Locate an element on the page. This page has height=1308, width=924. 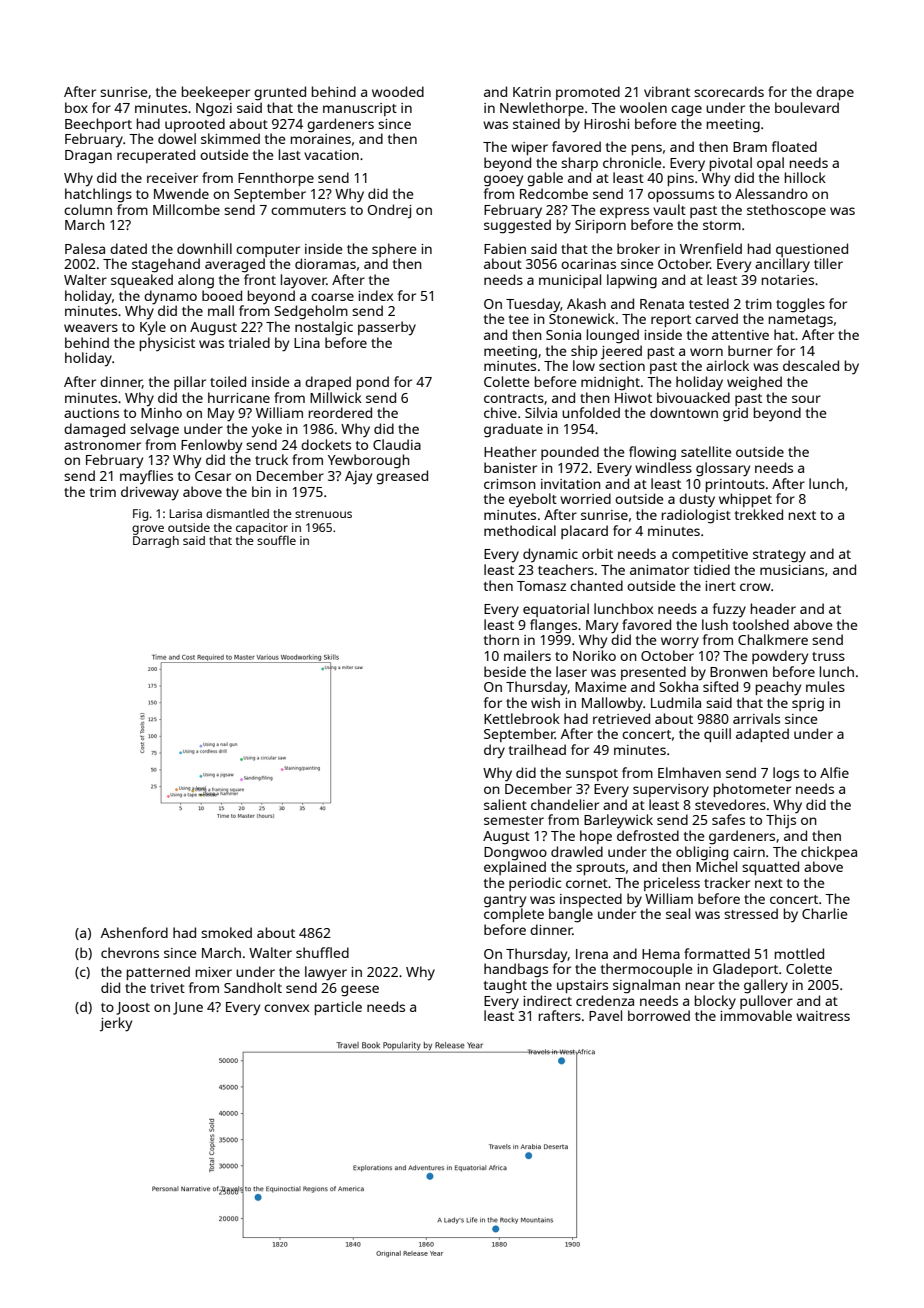
convex is located at coordinates (286, 1008).
